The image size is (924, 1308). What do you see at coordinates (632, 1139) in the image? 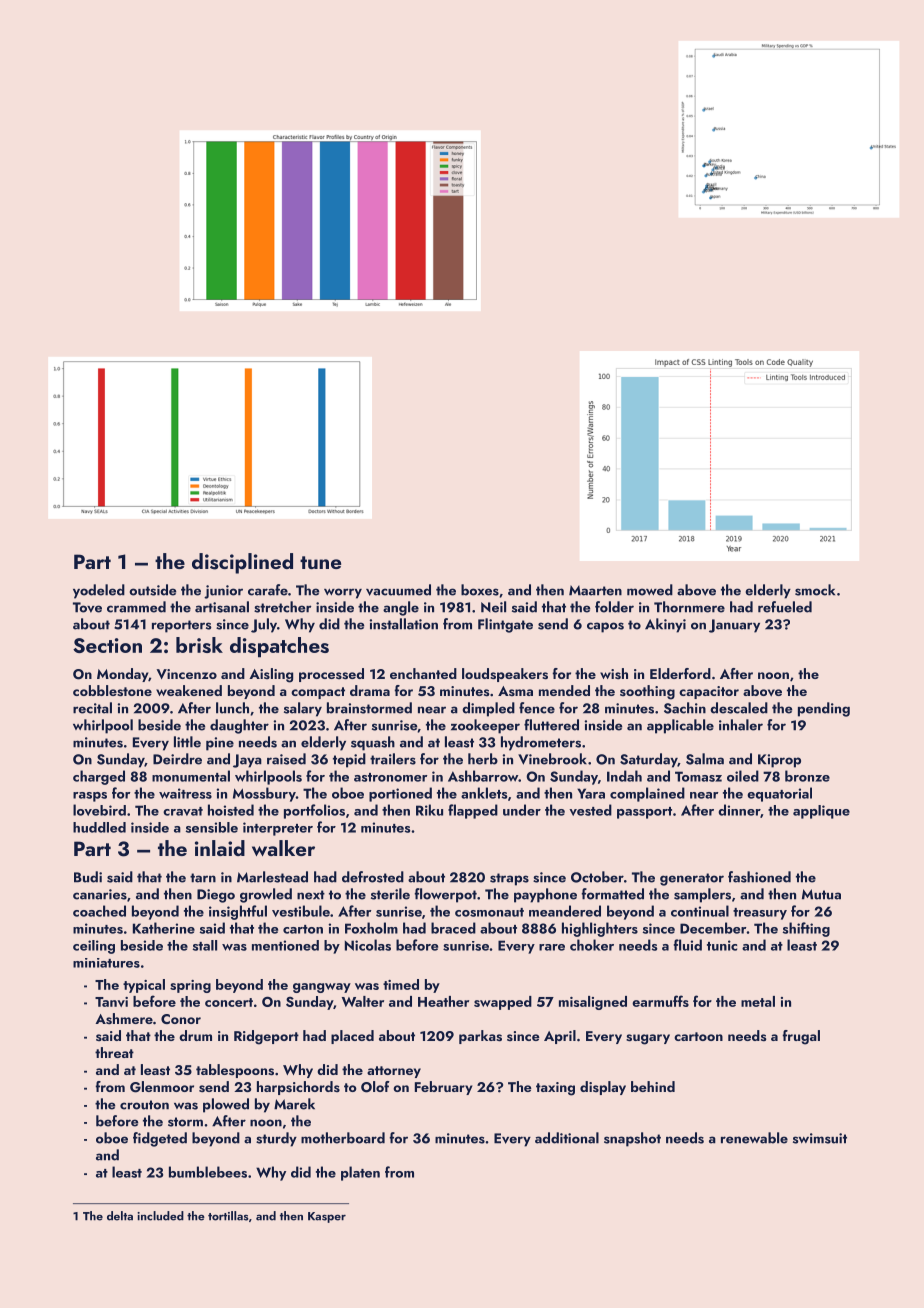
I see `snapshot` at bounding box center [632, 1139].
